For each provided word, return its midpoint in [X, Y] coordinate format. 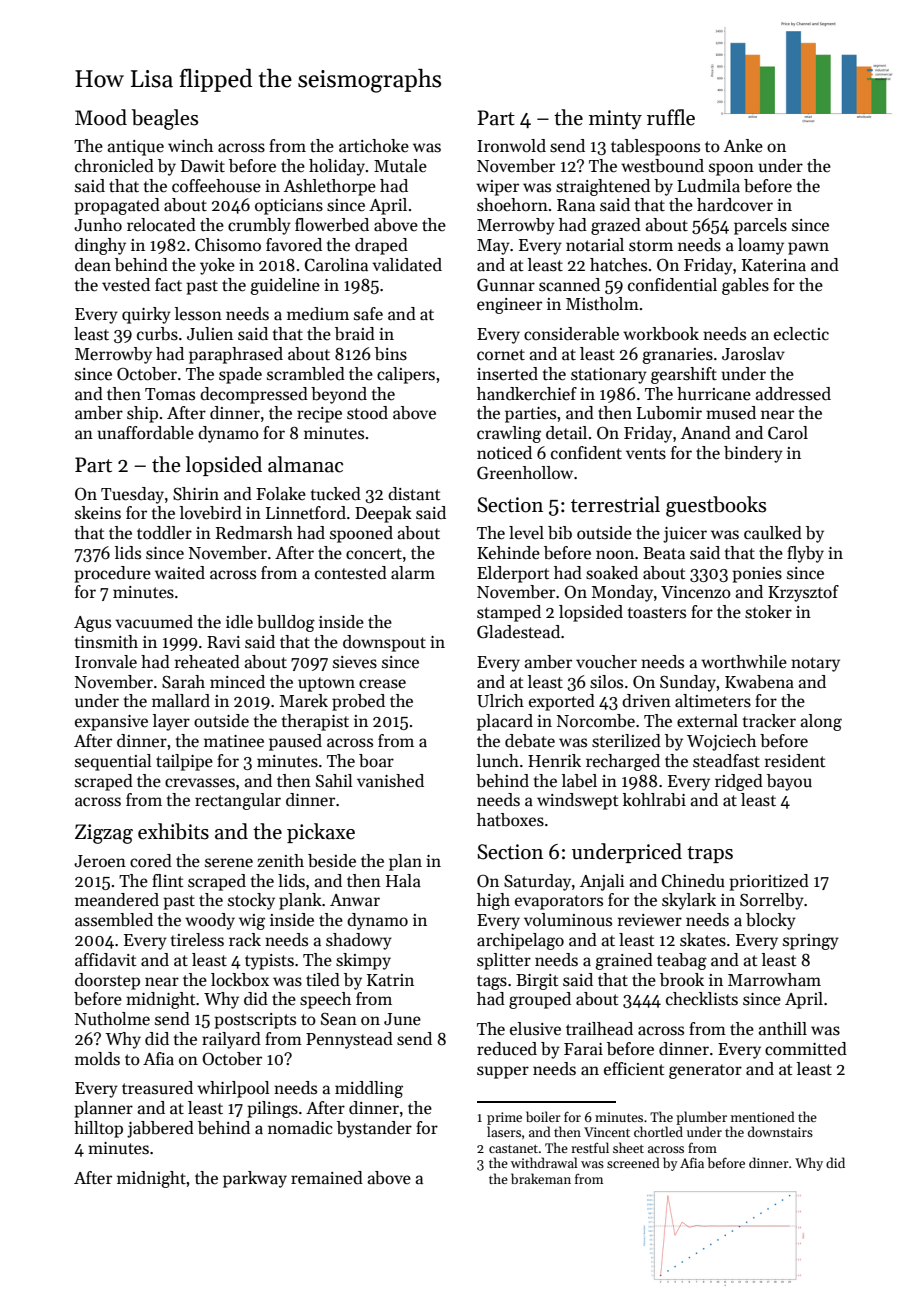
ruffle [671, 117]
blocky [771, 921]
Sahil [334, 781]
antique [136, 148]
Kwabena [759, 682]
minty [615, 120]
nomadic [300, 1128]
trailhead [599, 1029]
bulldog [286, 623]
